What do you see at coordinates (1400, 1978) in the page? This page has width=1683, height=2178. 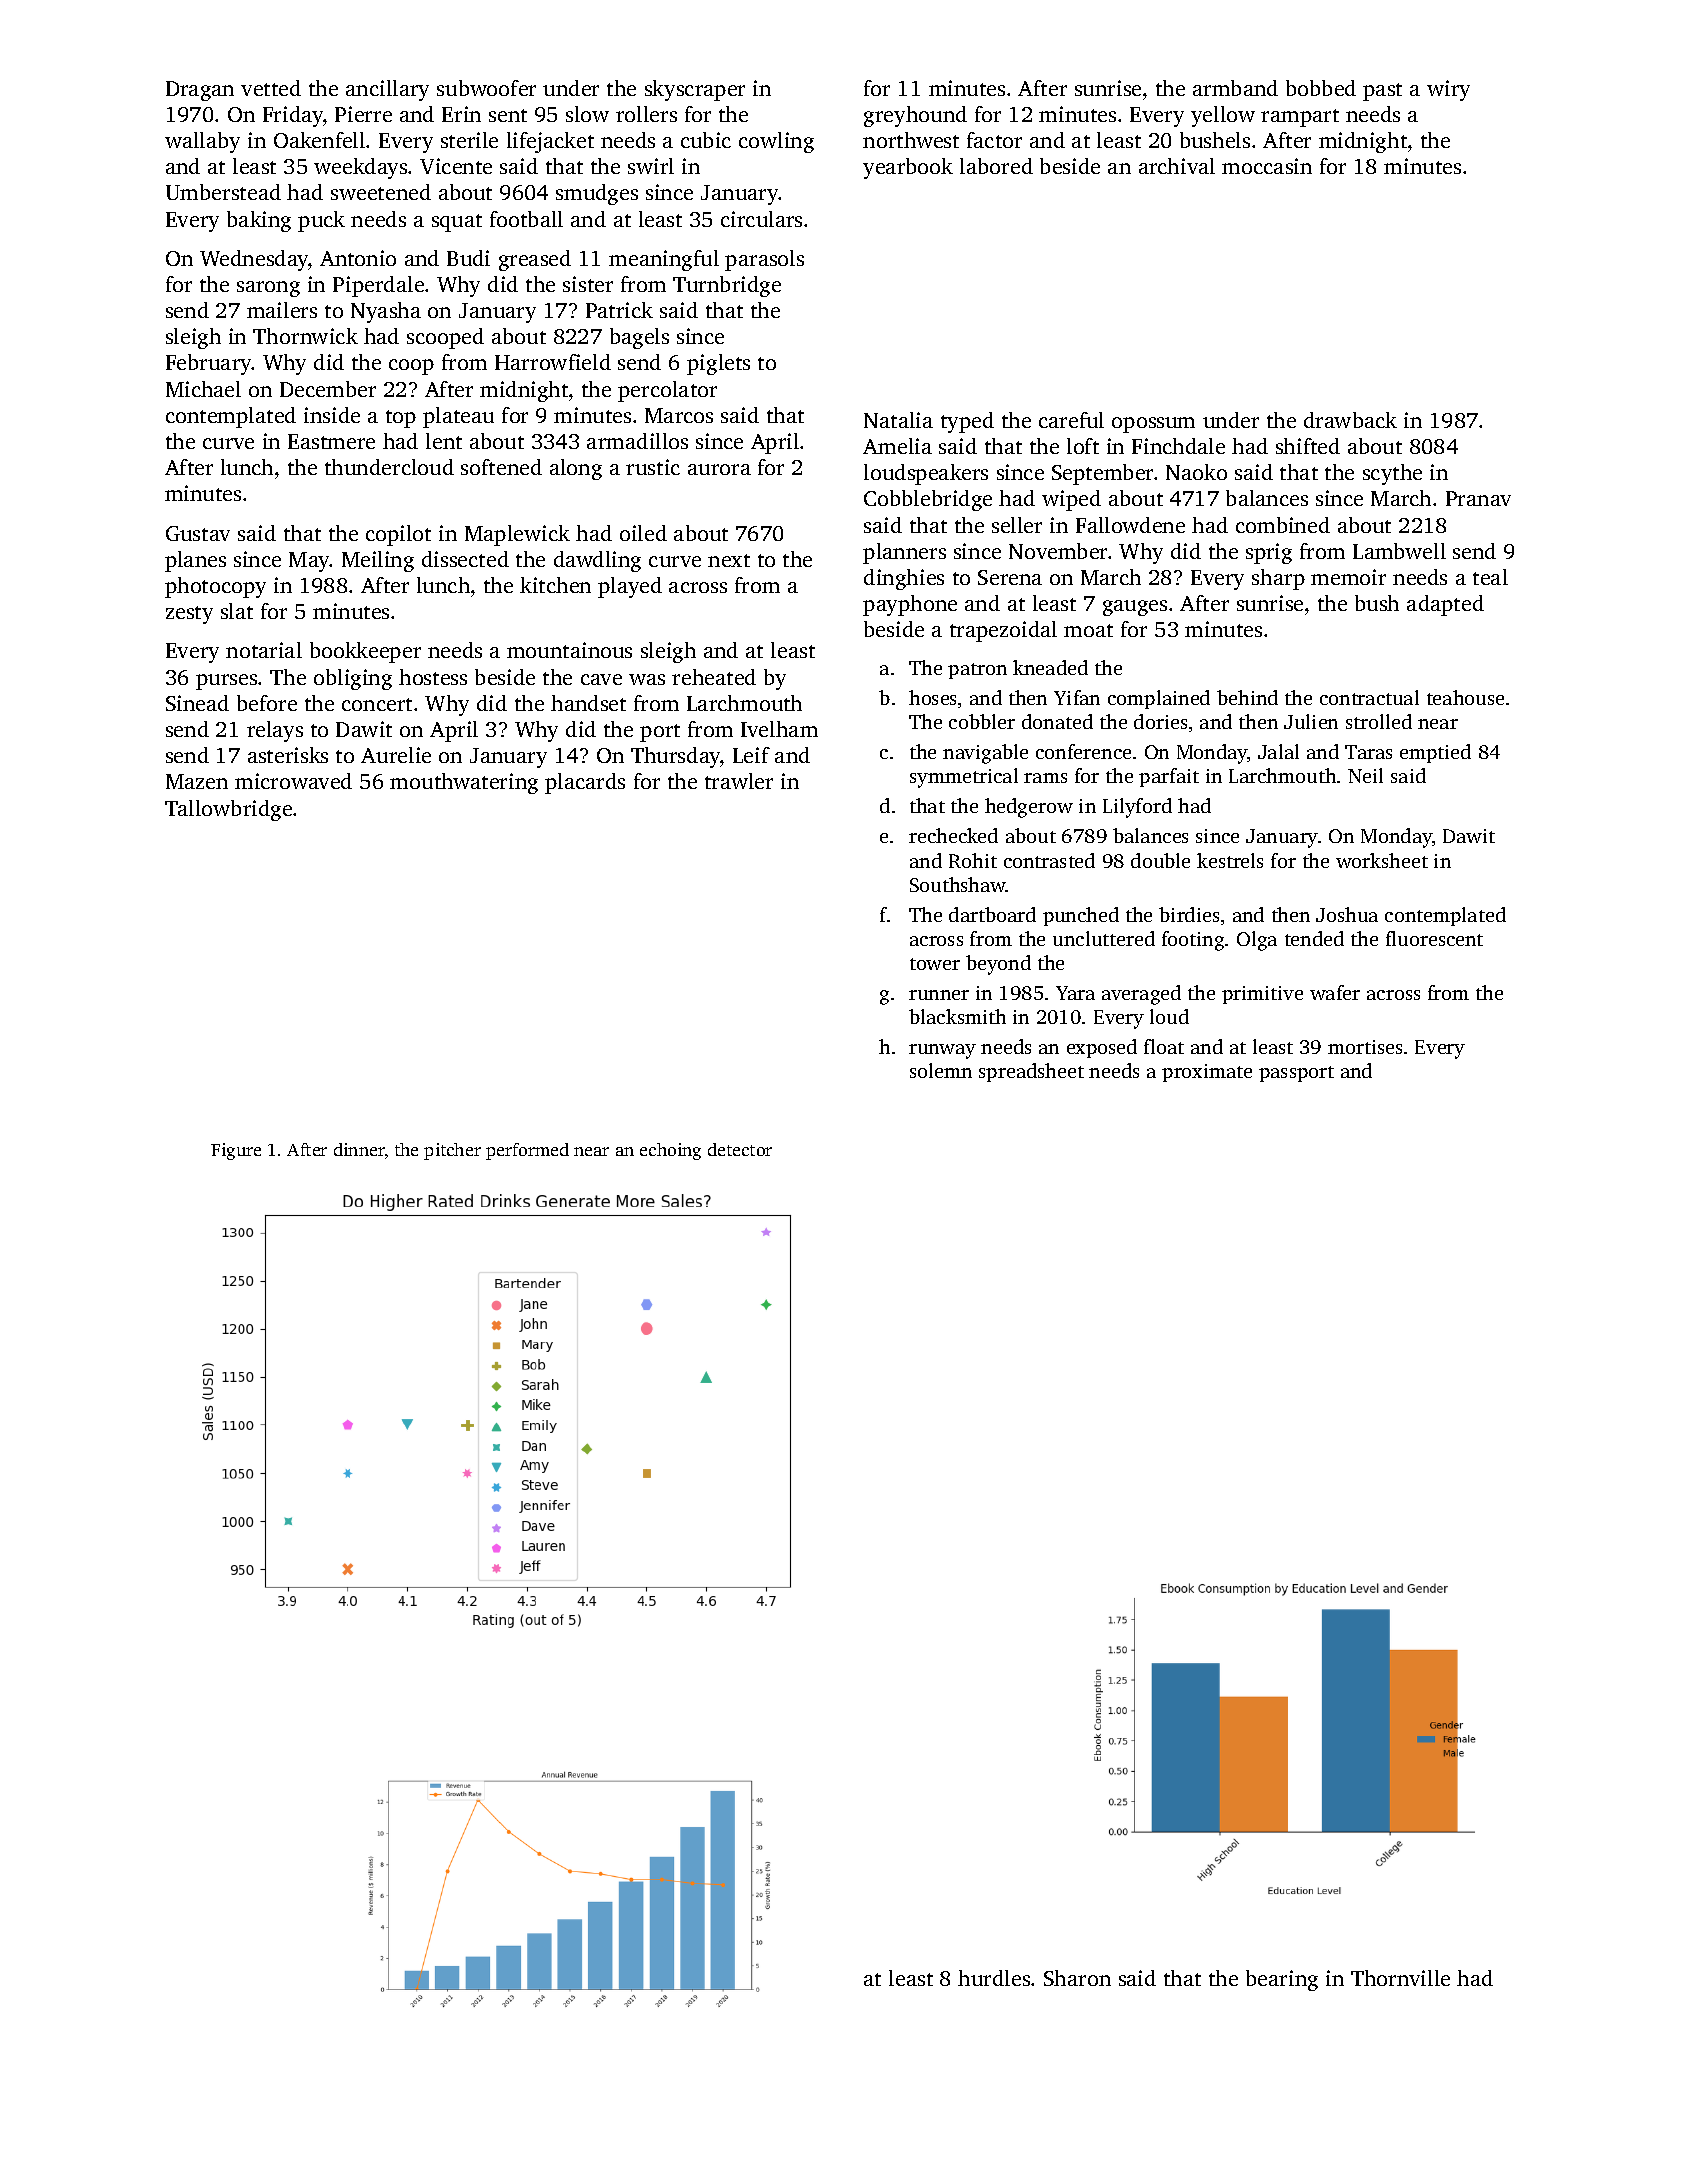 I see `Thornville` at bounding box center [1400, 1978].
